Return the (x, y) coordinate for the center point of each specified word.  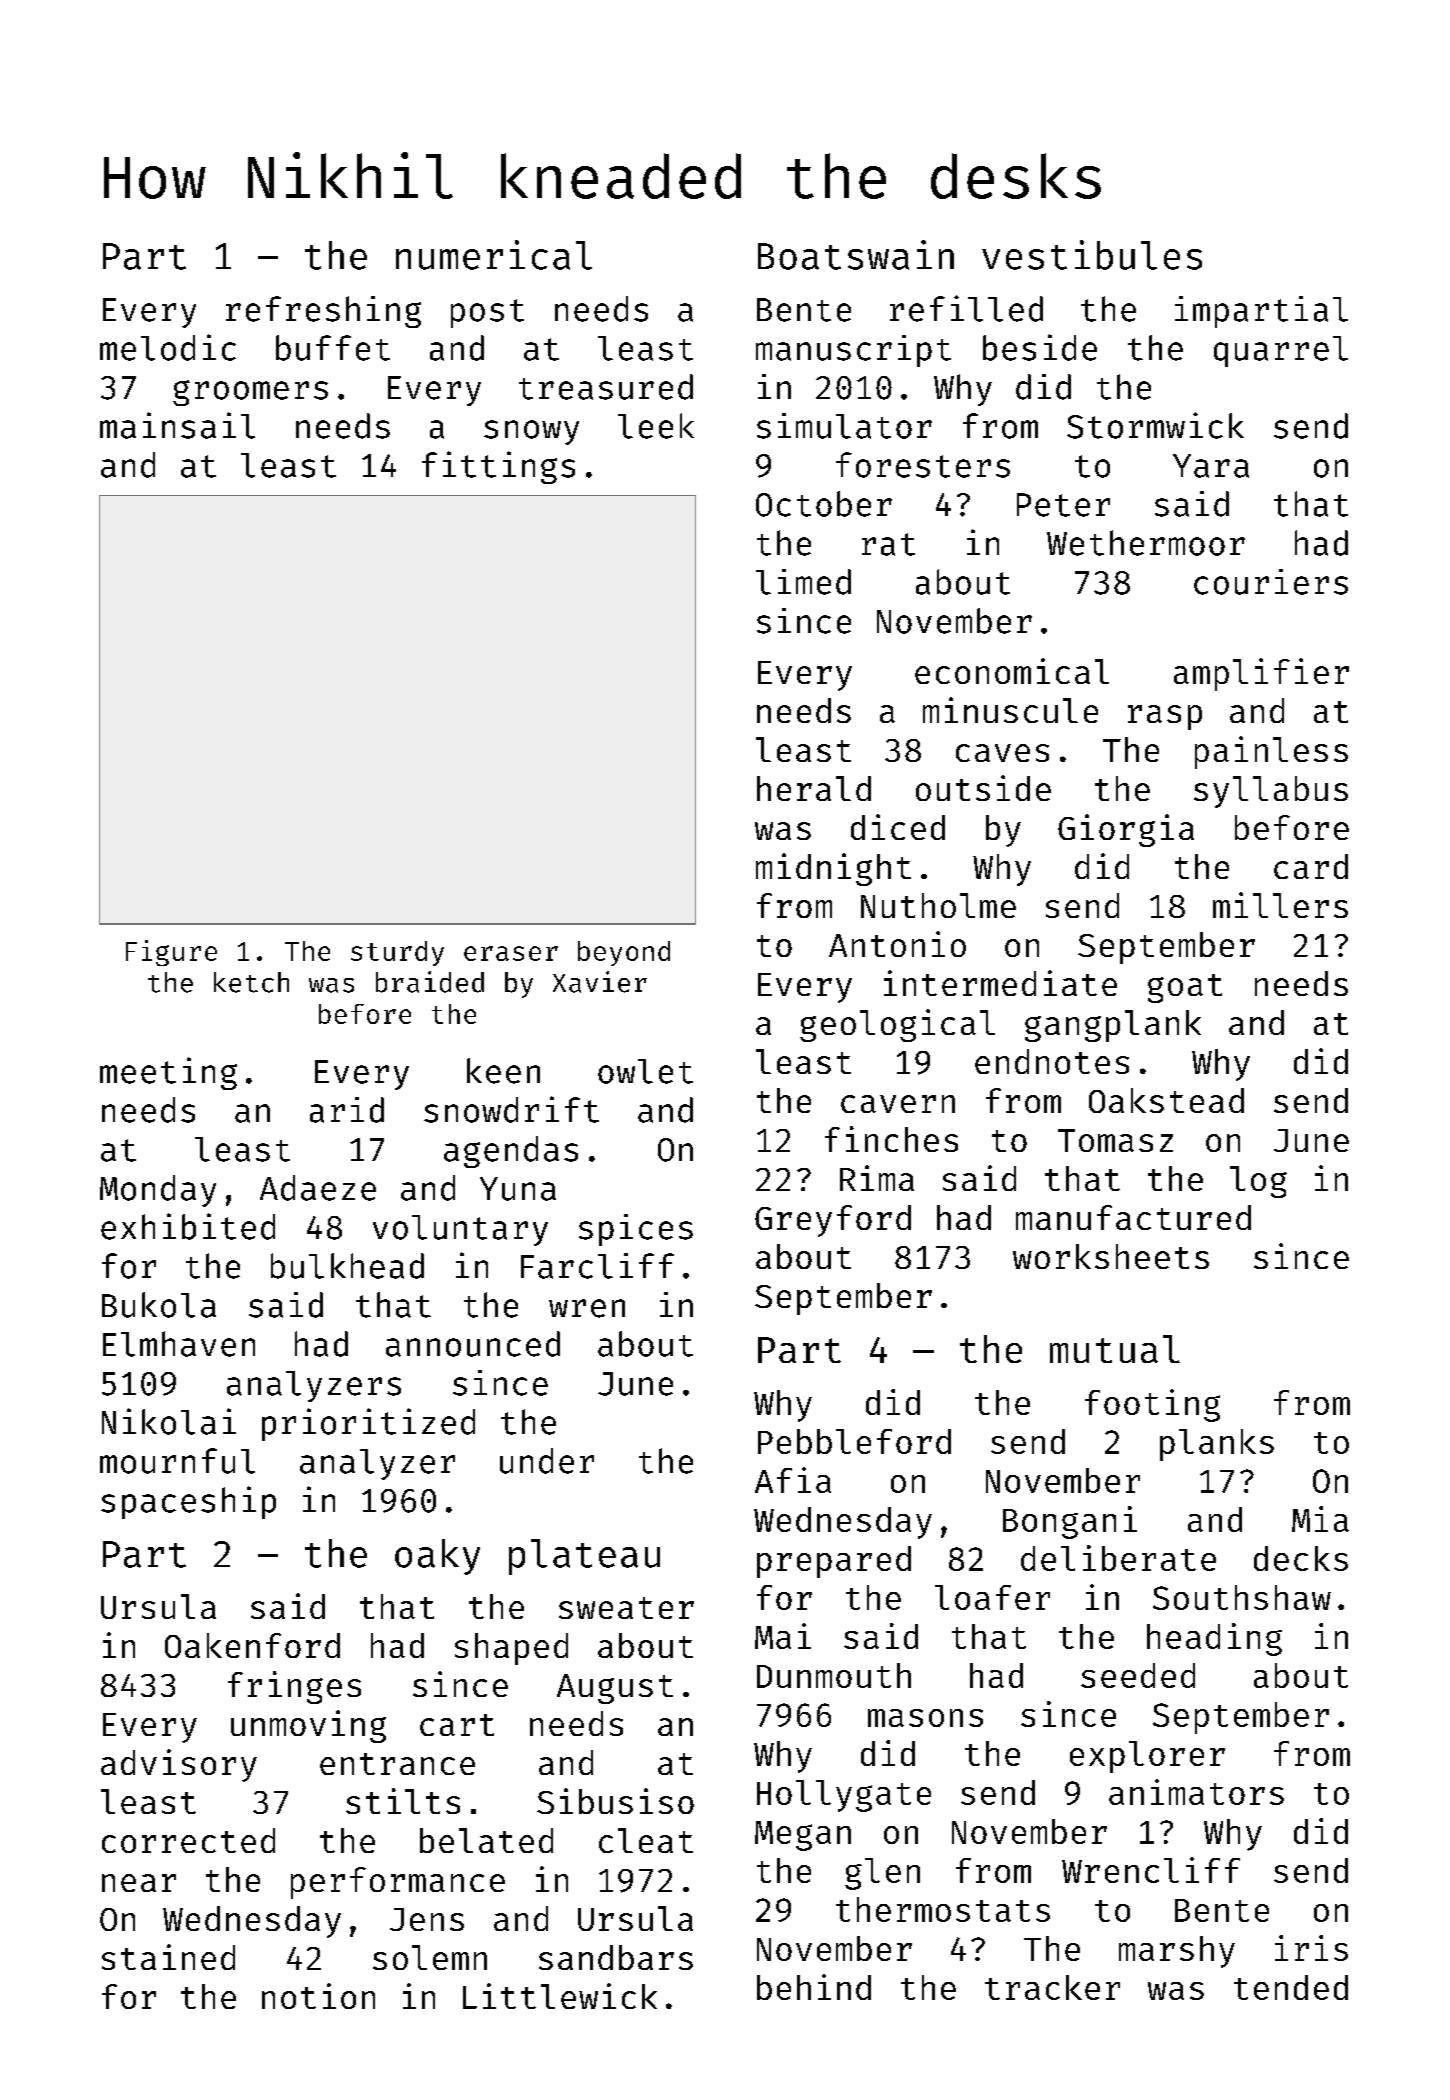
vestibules (1092, 255)
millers (1280, 905)
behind (814, 1987)
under (547, 1461)
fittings (498, 467)
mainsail (177, 425)
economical (1012, 671)
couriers (1271, 582)
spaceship (188, 1502)
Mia (1320, 1519)
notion (318, 1996)
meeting (168, 1073)
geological (897, 1025)
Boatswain (856, 255)
